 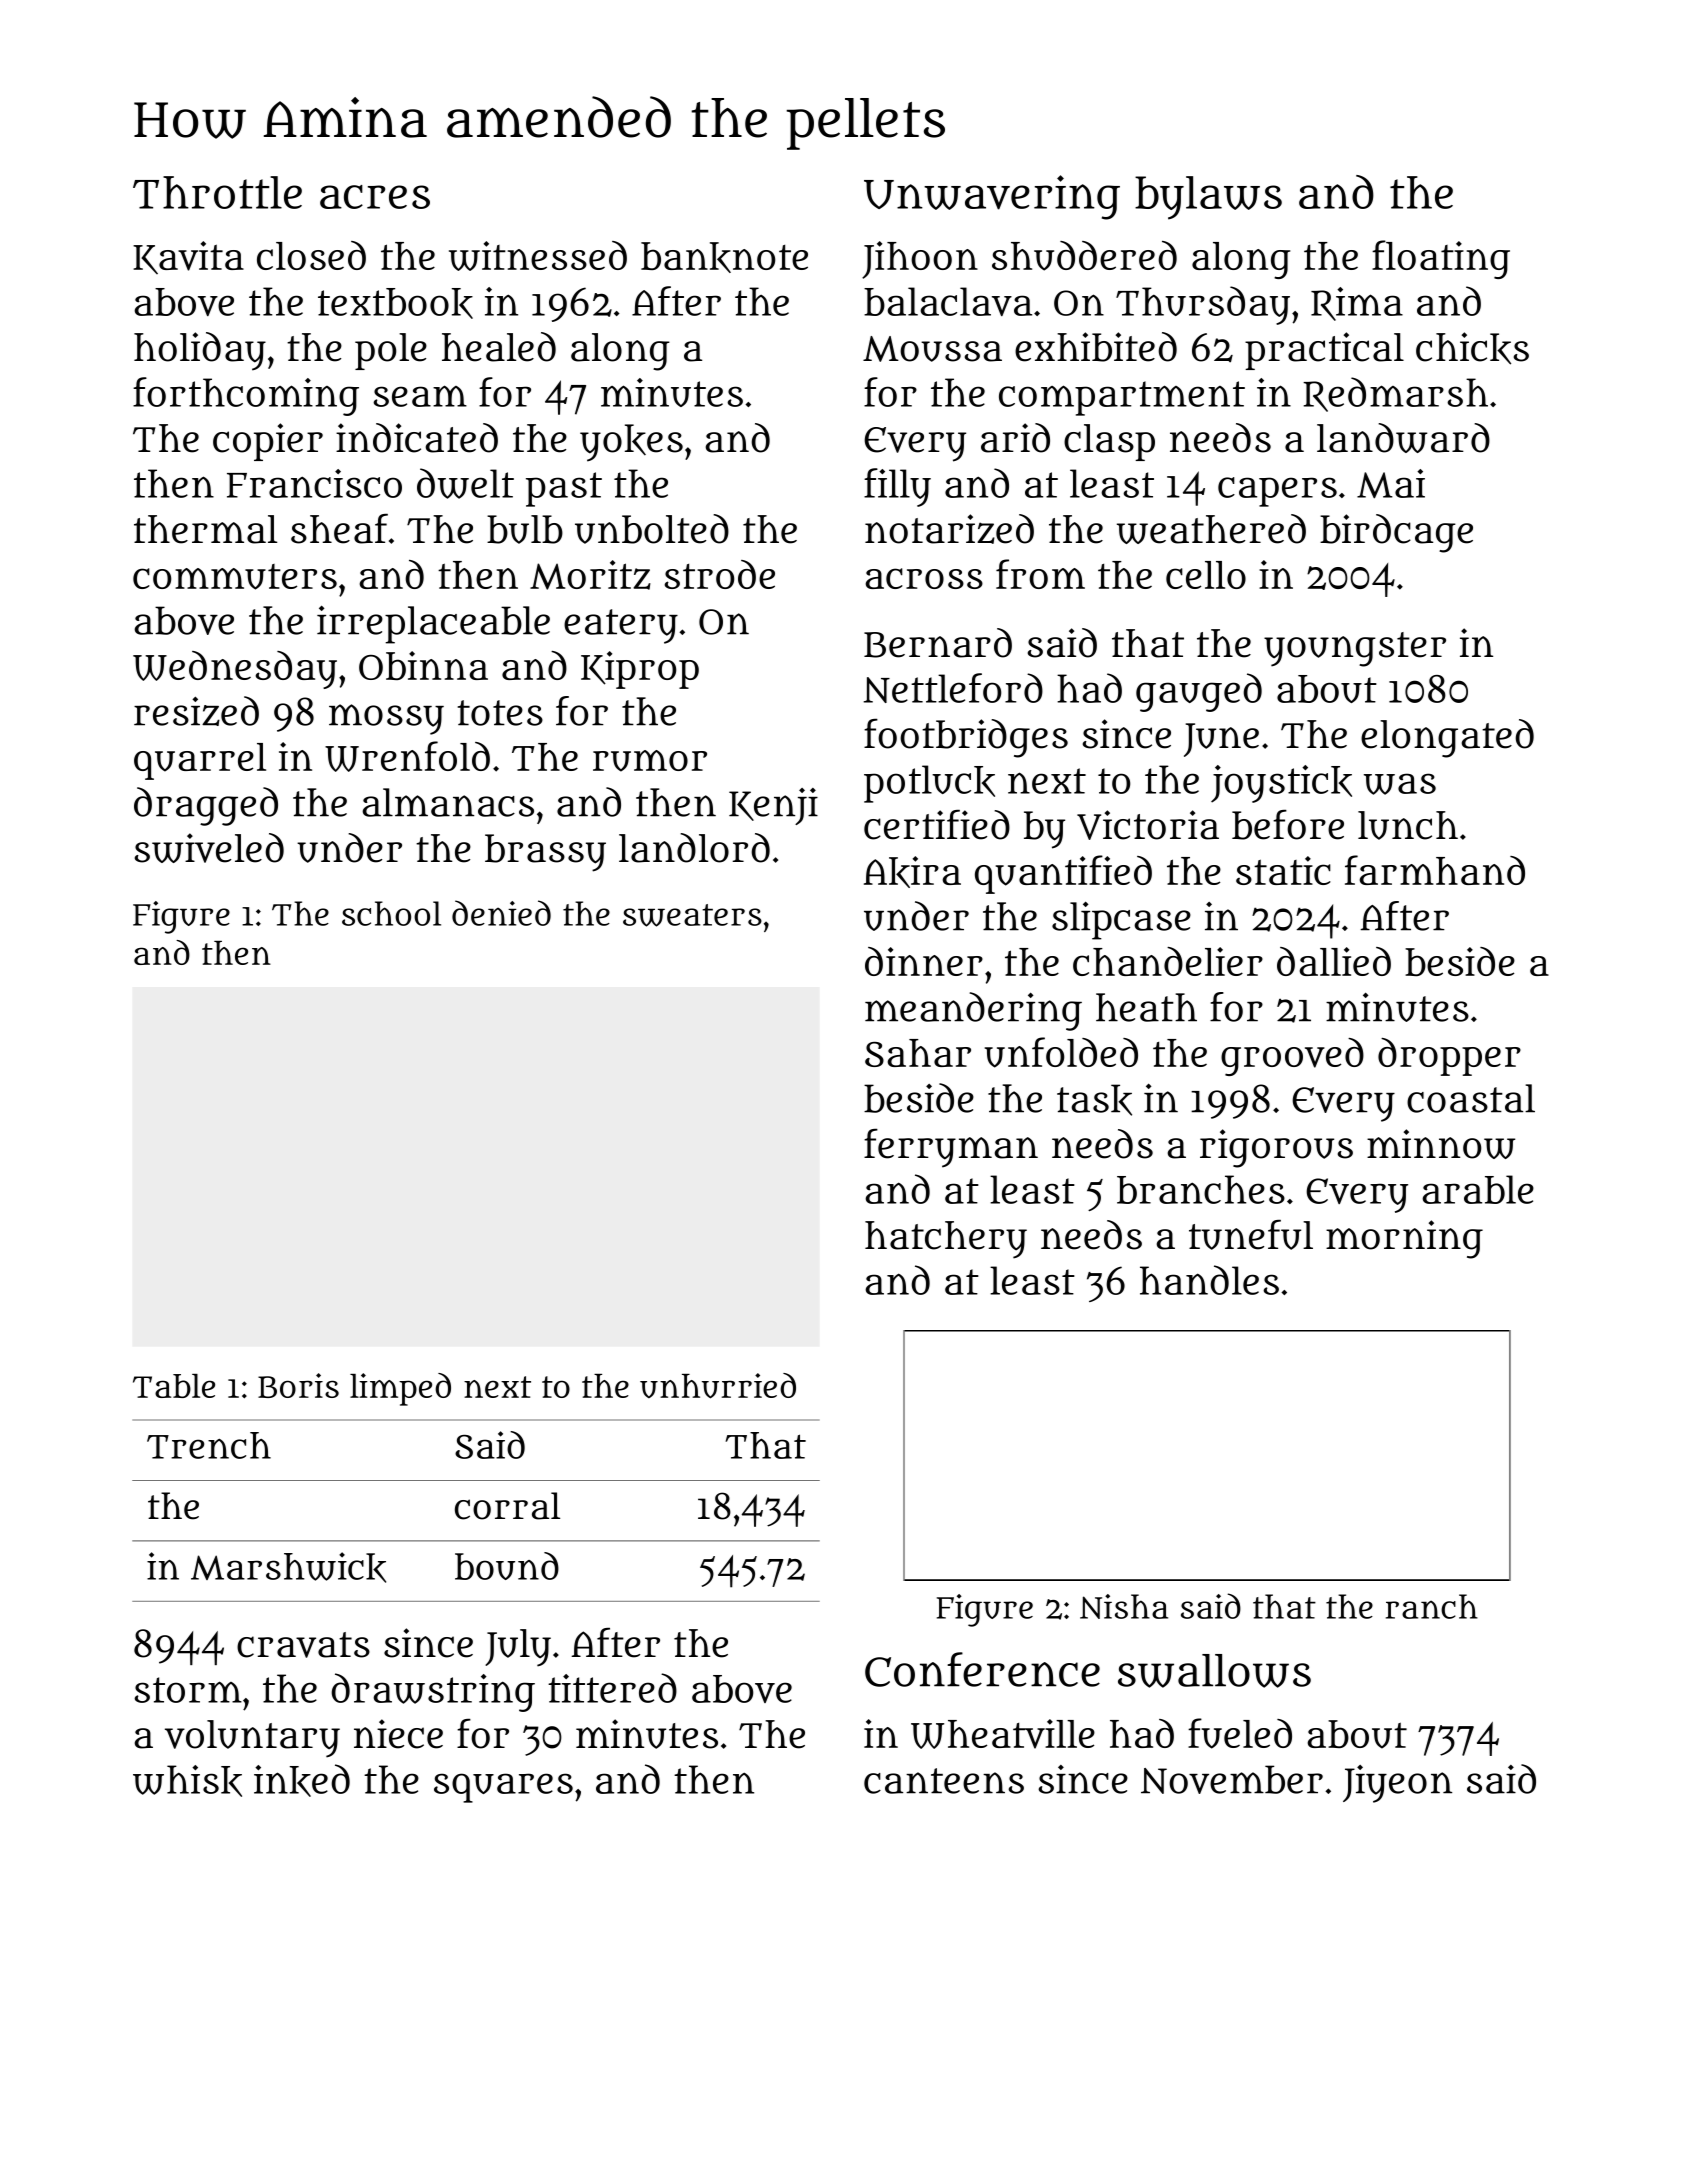 I want to click on Table, so click(x=174, y=1386).
